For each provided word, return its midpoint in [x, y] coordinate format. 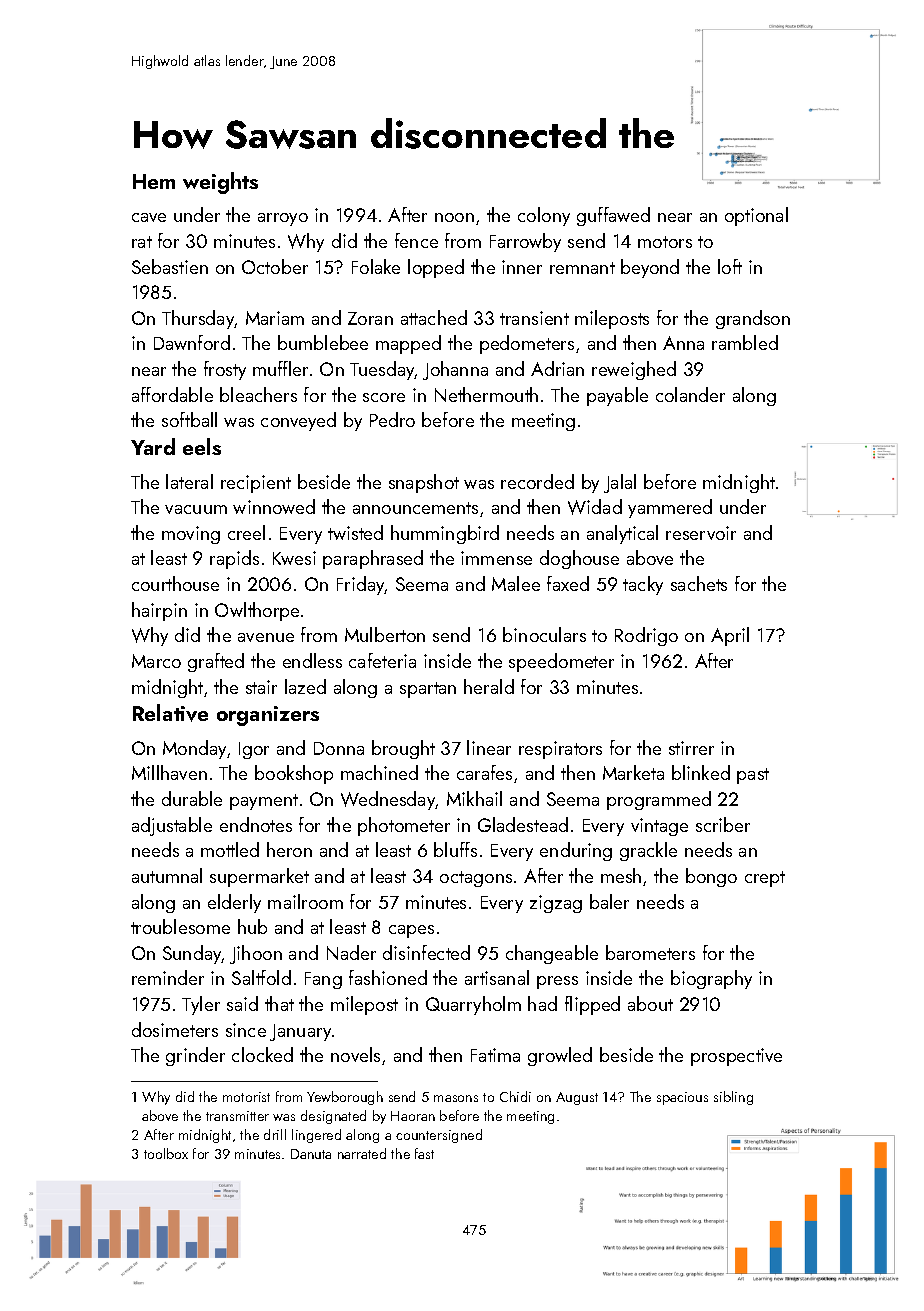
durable [192, 798]
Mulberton [385, 634]
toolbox [166, 1153]
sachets [699, 583]
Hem [154, 181]
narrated [362, 1153]
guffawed [613, 216]
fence [416, 240]
